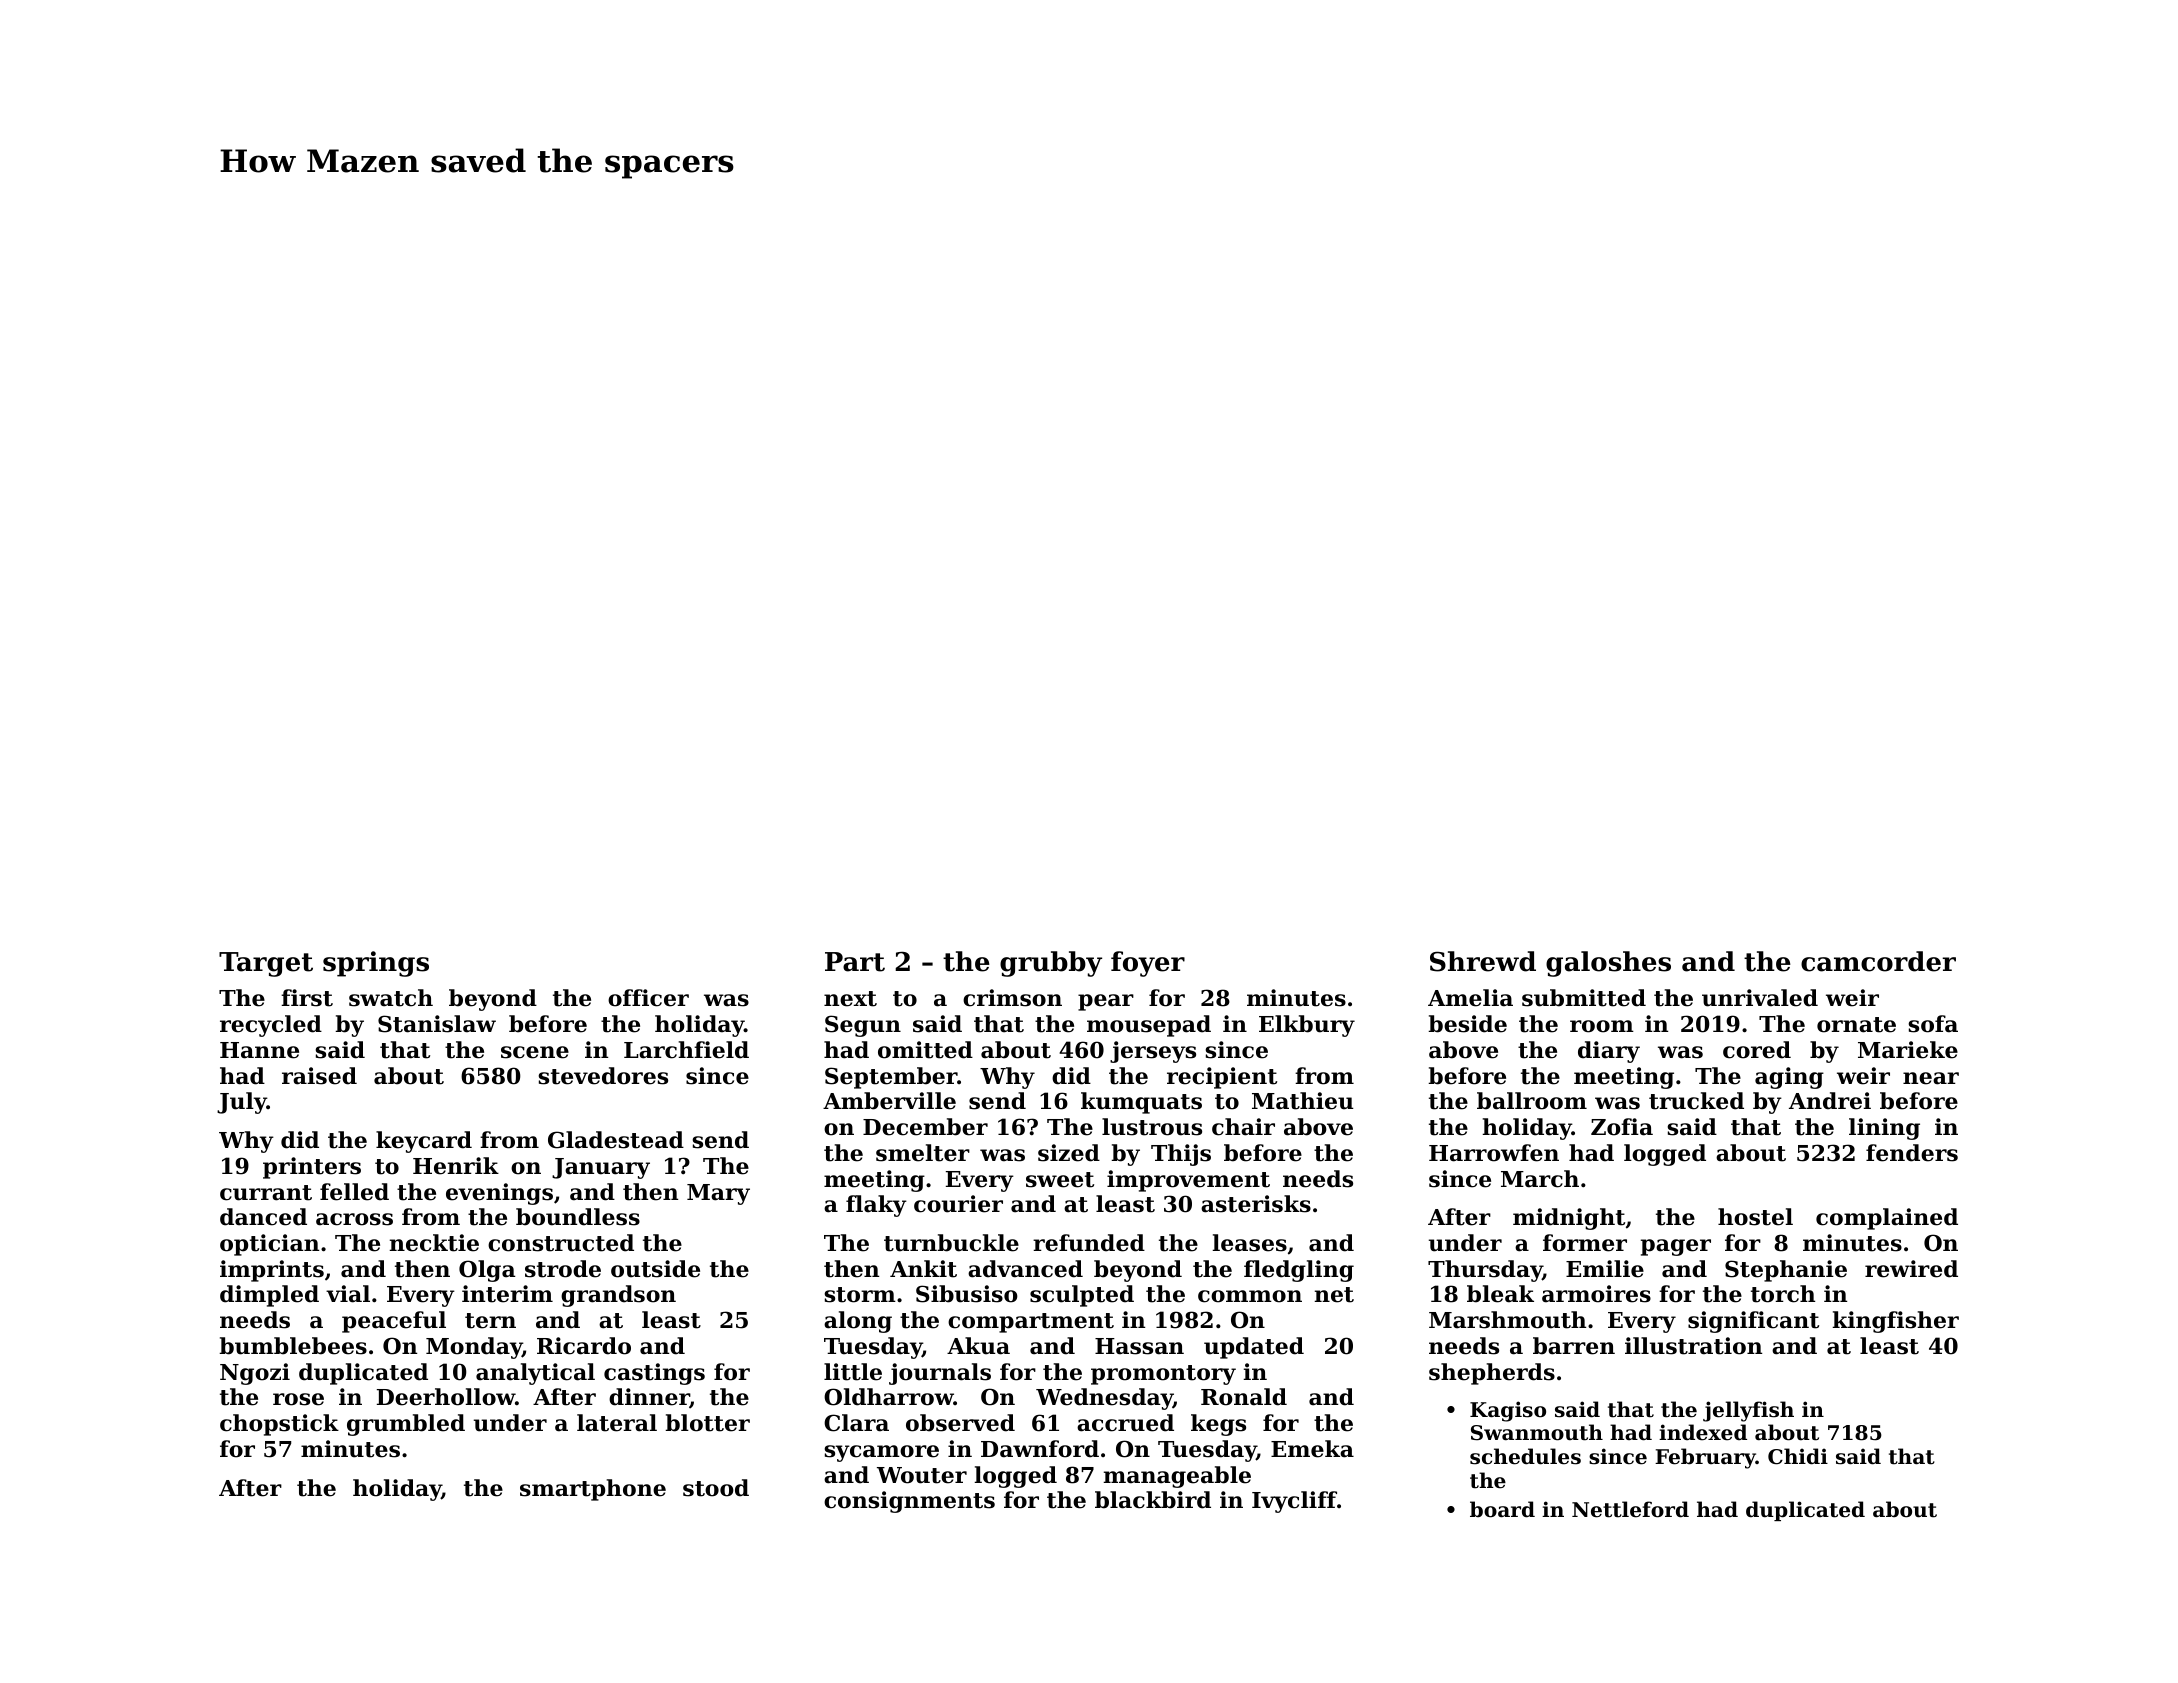 The height and width of the document is (1683, 2178). Describe the element at coordinates (909, 1502) in the document. I see `consignments` at that location.
